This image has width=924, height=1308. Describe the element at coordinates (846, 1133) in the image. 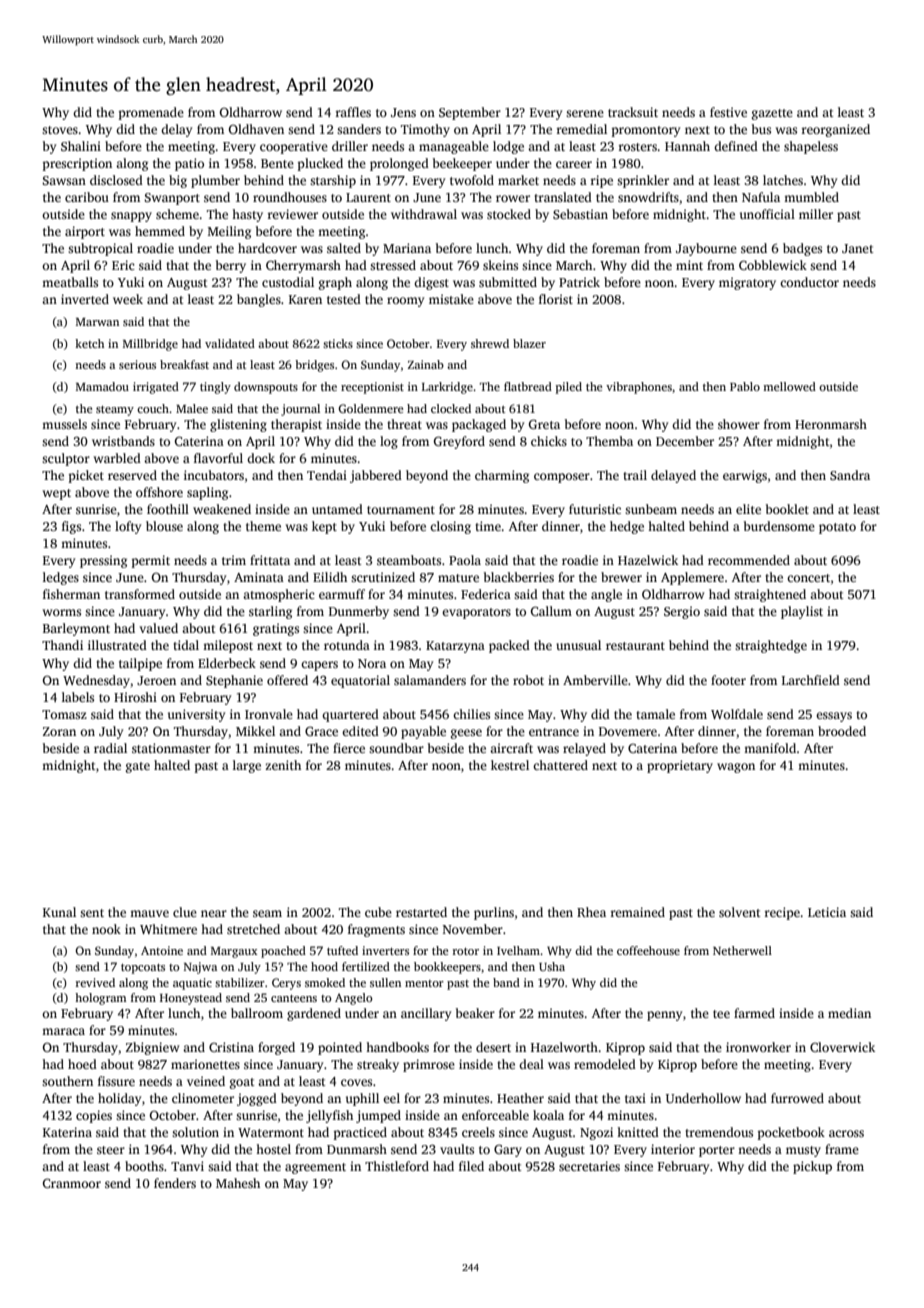

I see `across` at that location.
